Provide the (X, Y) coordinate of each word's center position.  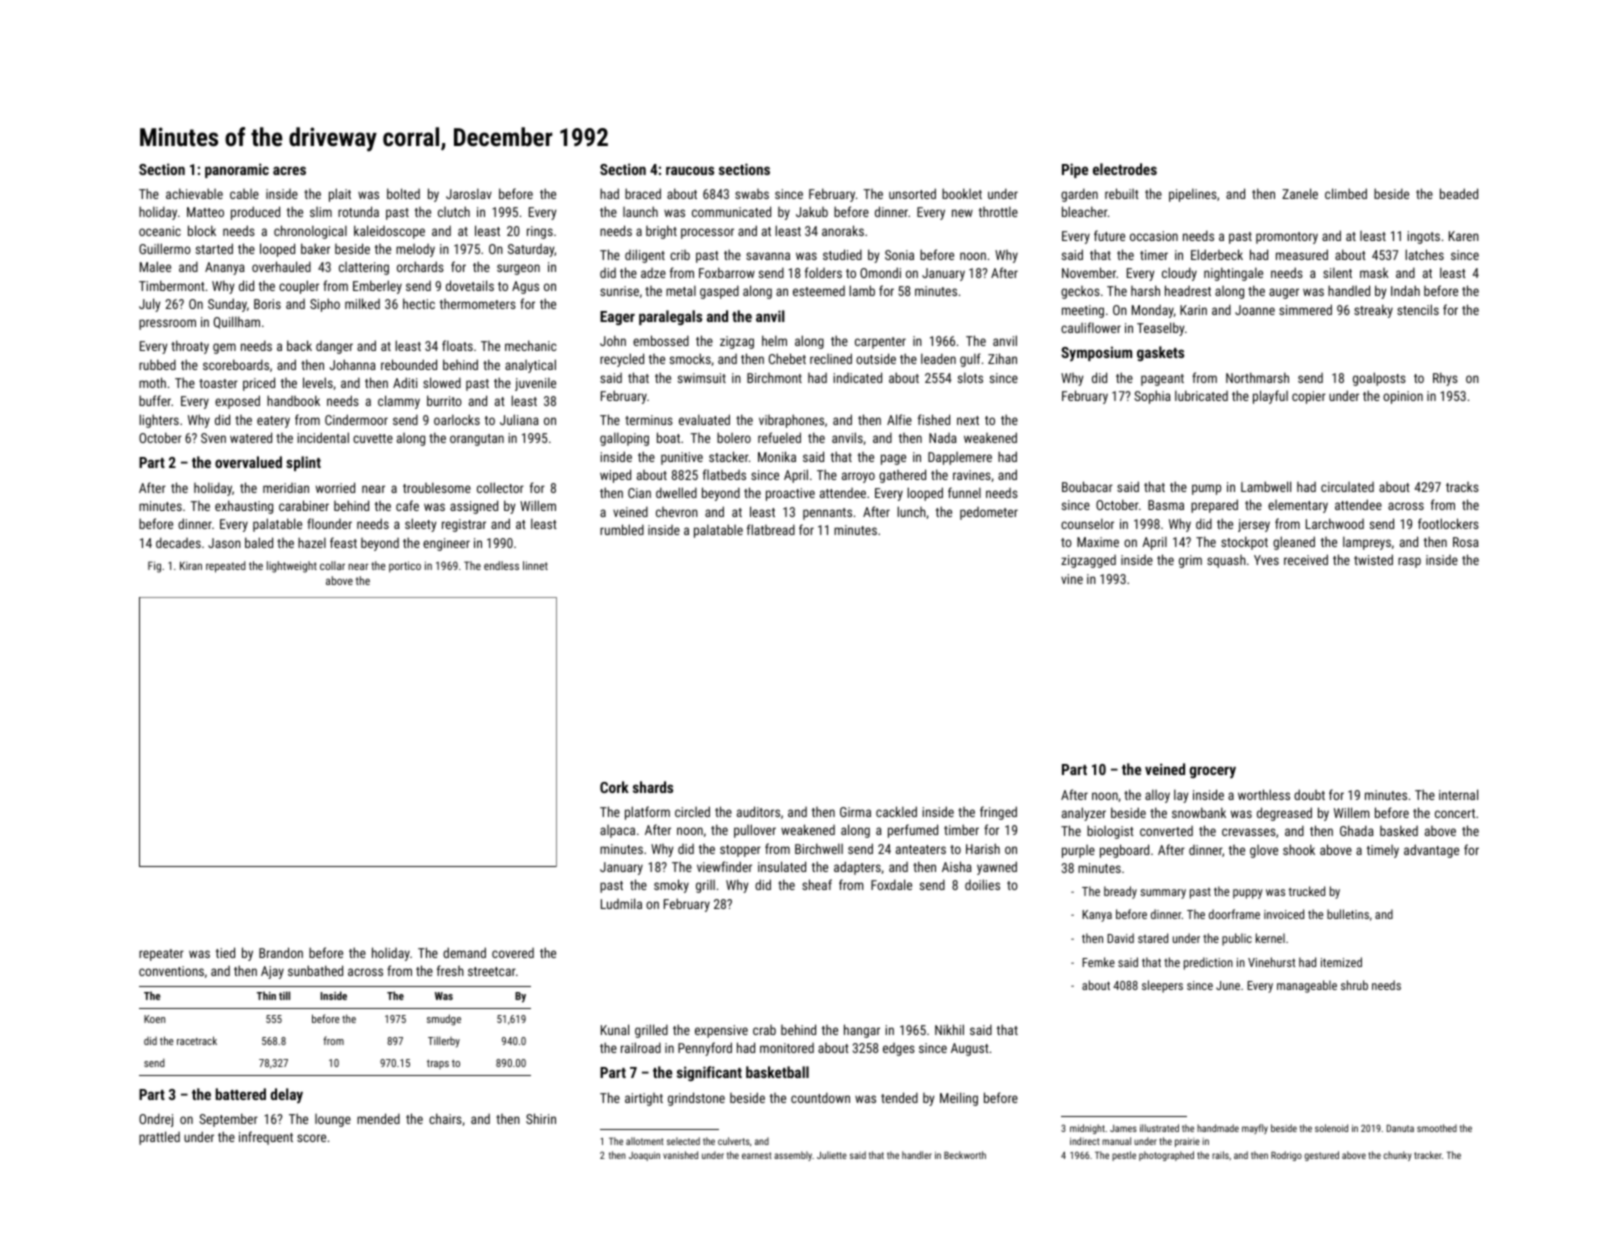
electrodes (1125, 169)
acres (289, 170)
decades (178, 542)
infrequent (266, 1138)
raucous (690, 170)
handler (917, 1155)
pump (1206, 489)
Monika (777, 456)
